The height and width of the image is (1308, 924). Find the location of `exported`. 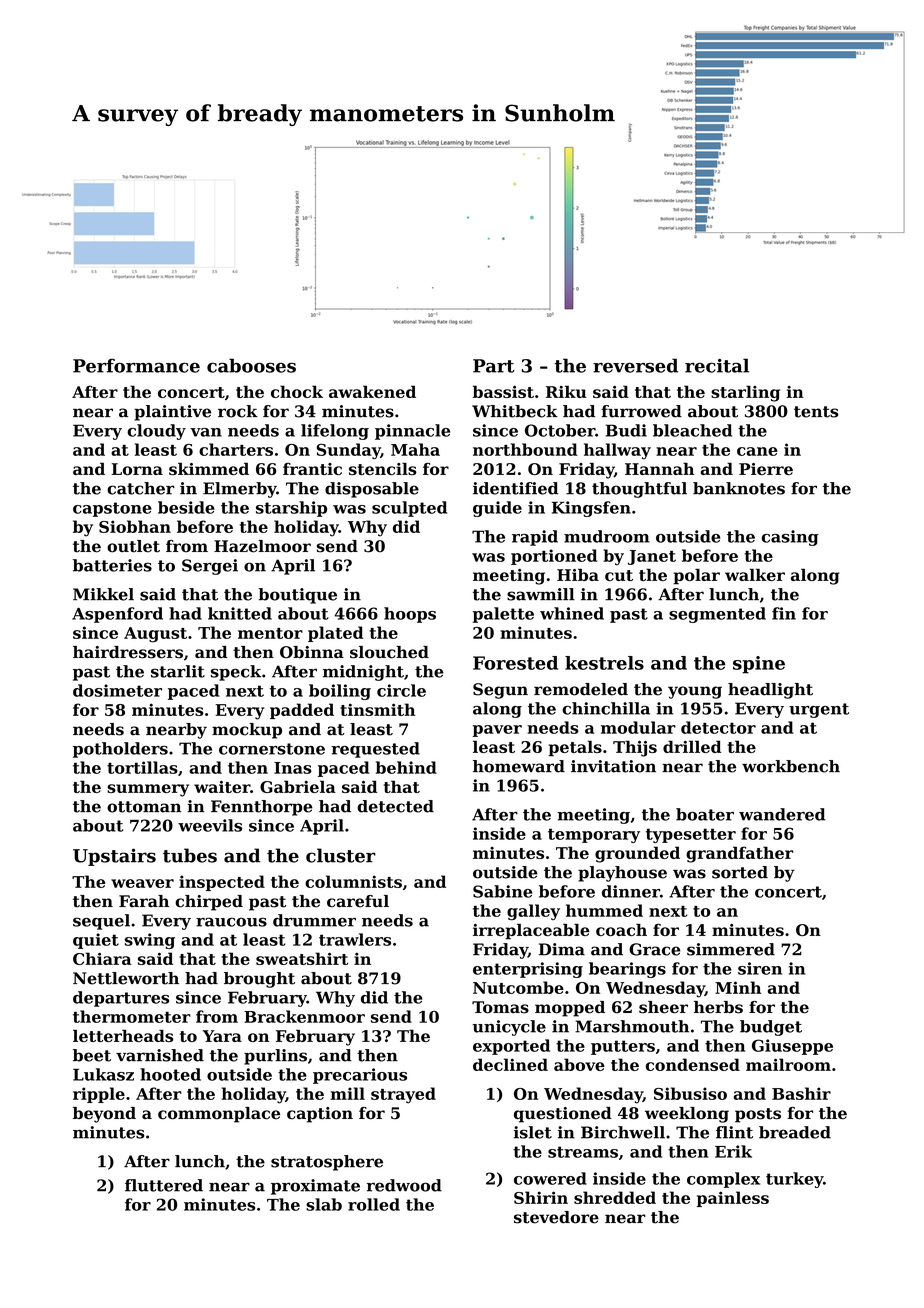

exported is located at coordinates (511, 1047).
